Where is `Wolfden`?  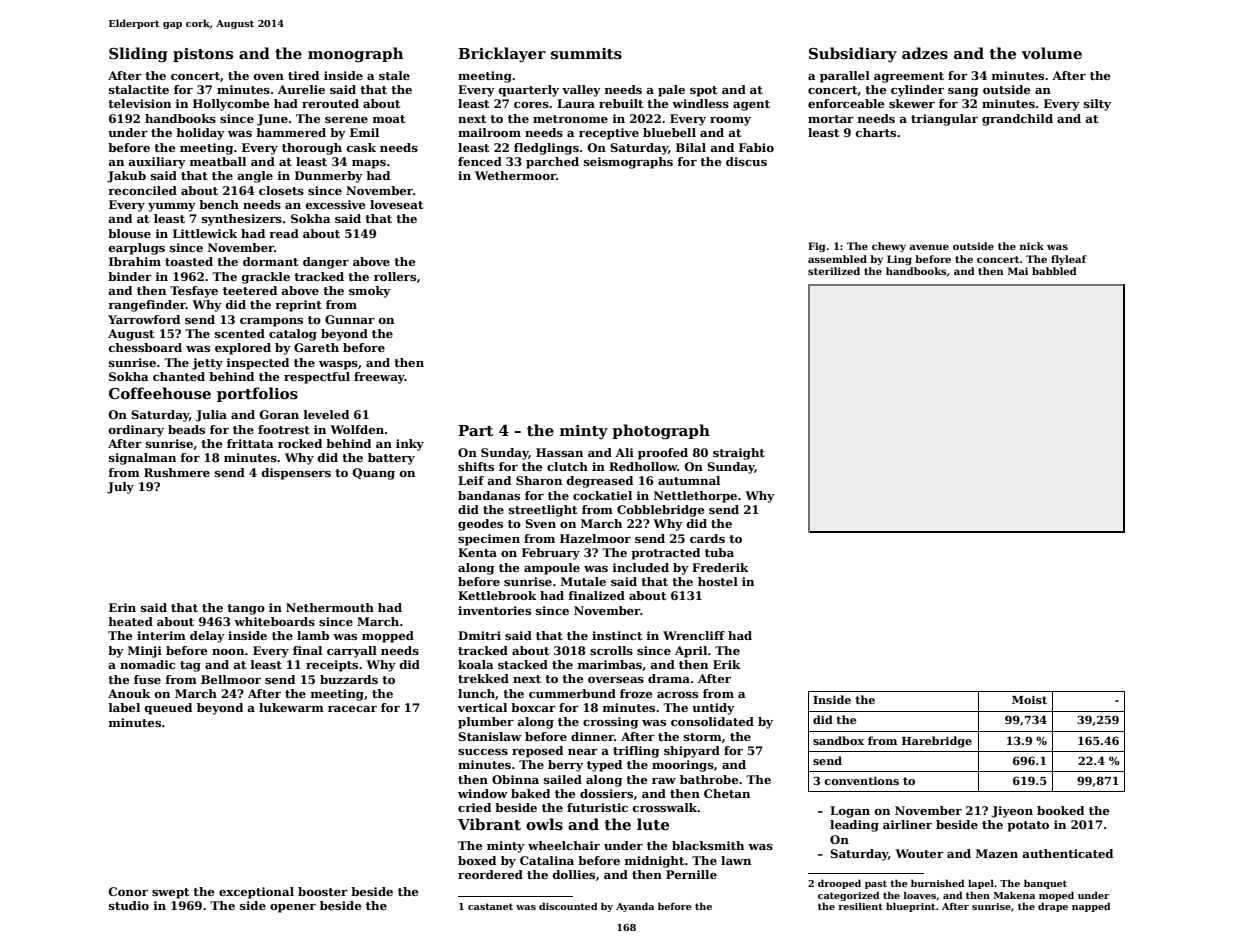
Wolfden is located at coordinates (357, 429).
